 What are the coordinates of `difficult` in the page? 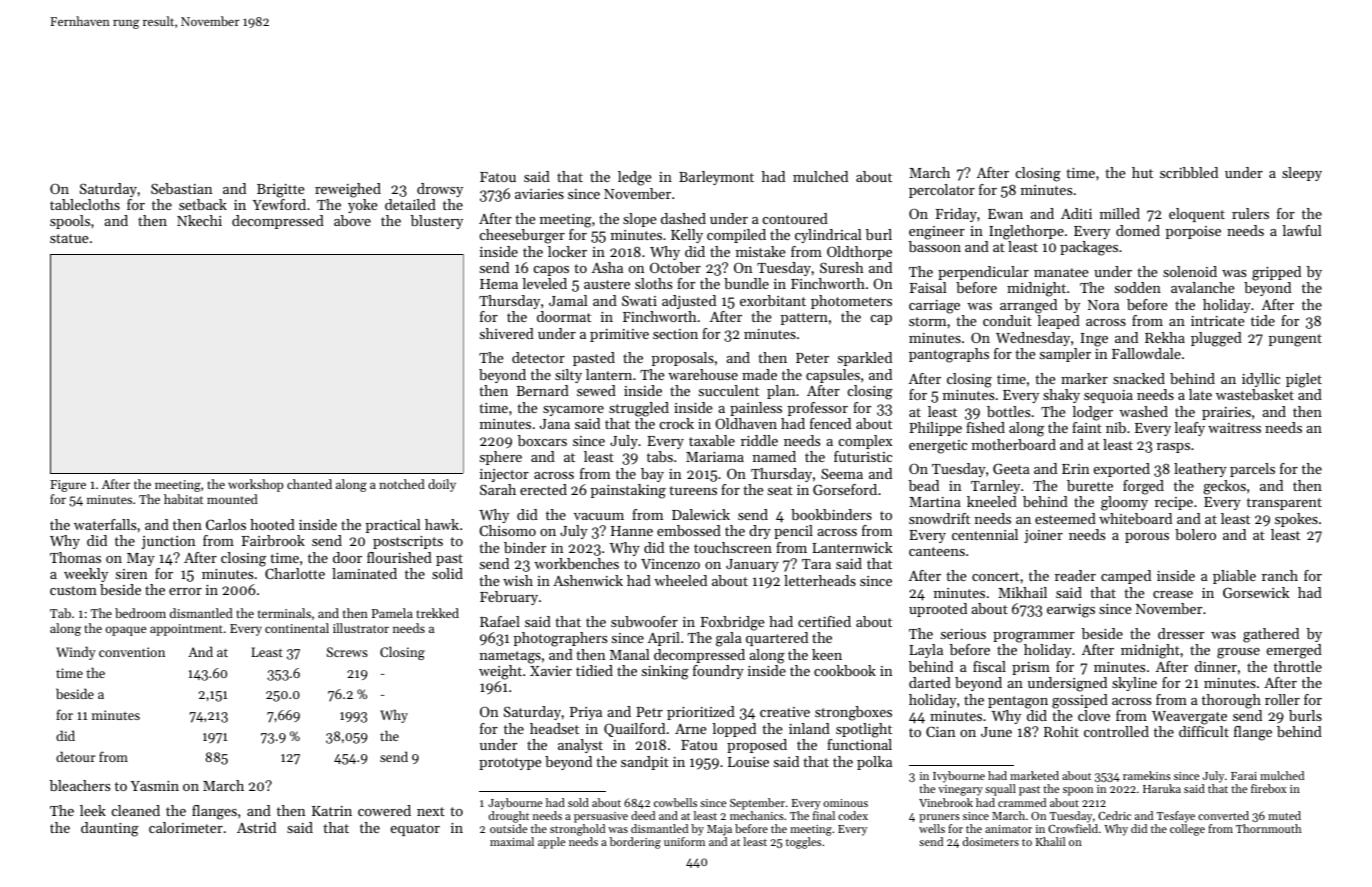 It's located at (1204, 731).
